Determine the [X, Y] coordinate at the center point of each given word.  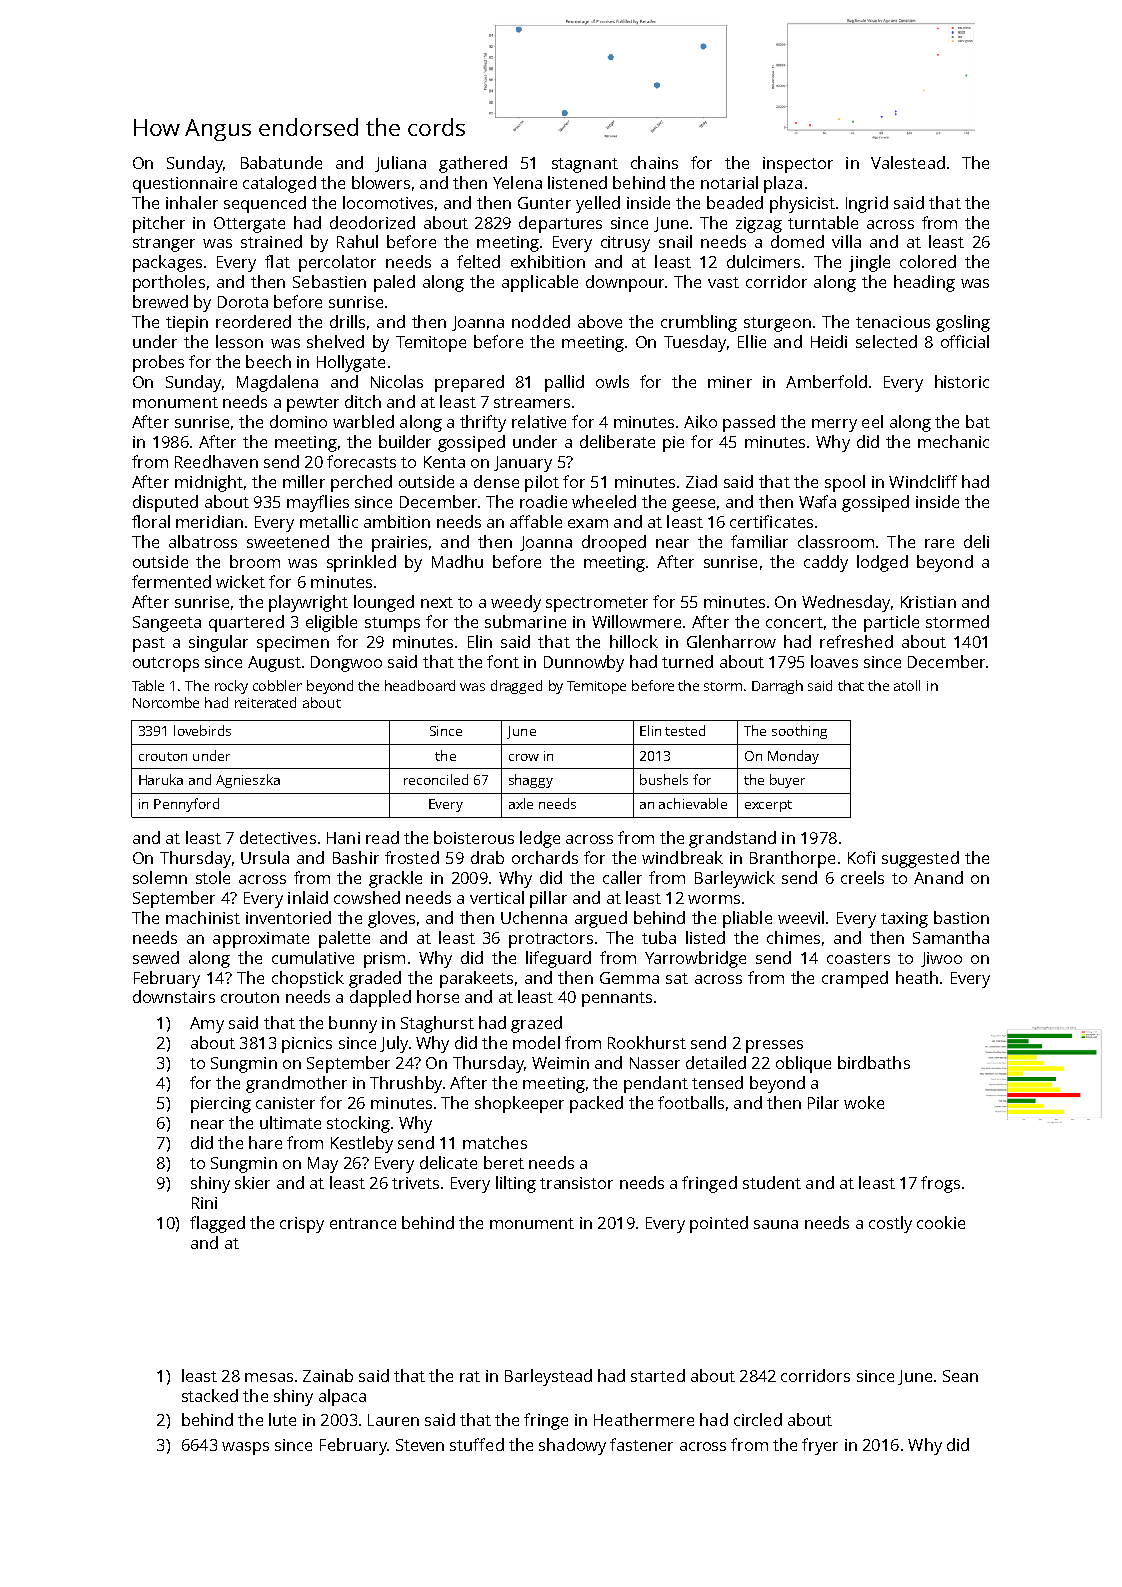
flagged [217, 1224]
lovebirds [202, 730]
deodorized [372, 222]
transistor [576, 1183]
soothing [799, 732]
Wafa [817, 501]
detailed [716, 1062]
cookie [941, 1222]
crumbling [699, 323]
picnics [307, 1045]
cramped [855, 979]
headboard [420, 685]
